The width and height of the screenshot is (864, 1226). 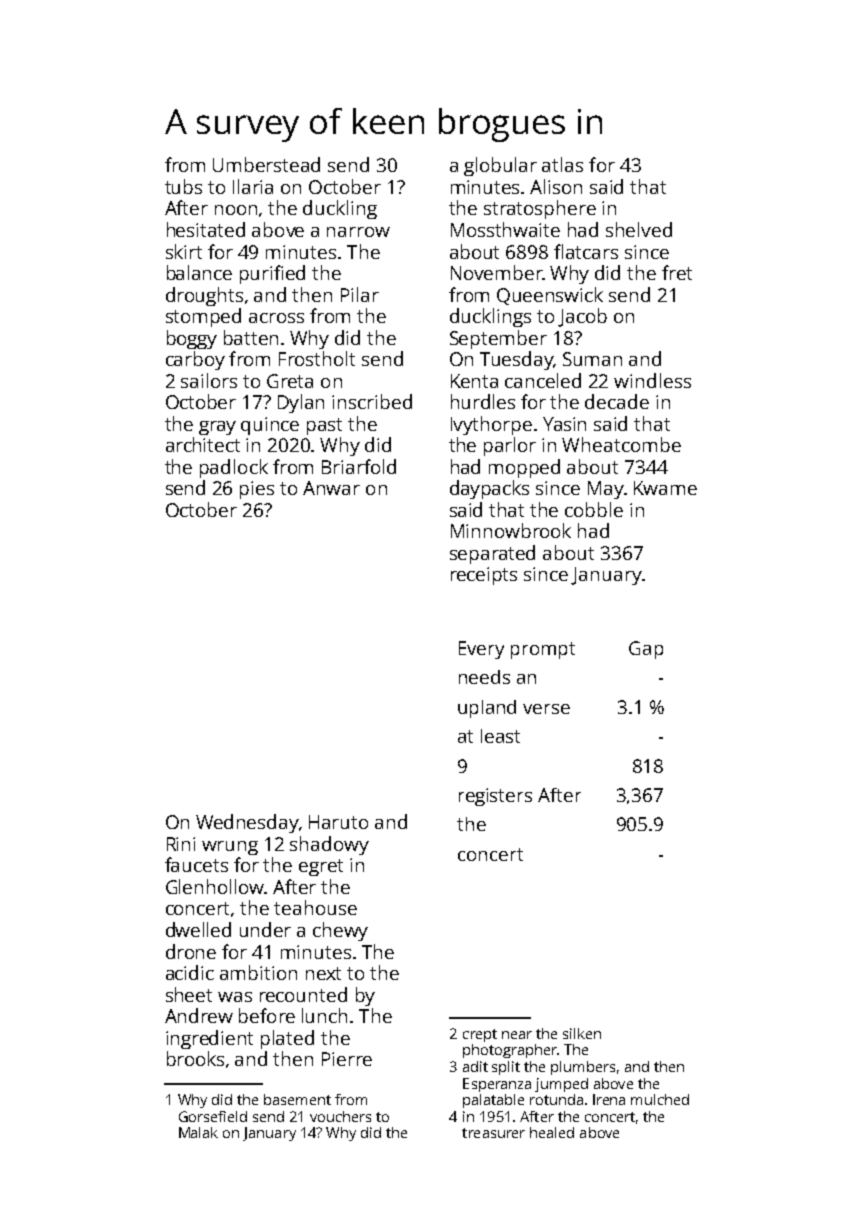 I want to click on cobble, so click(x=594, y=509).
